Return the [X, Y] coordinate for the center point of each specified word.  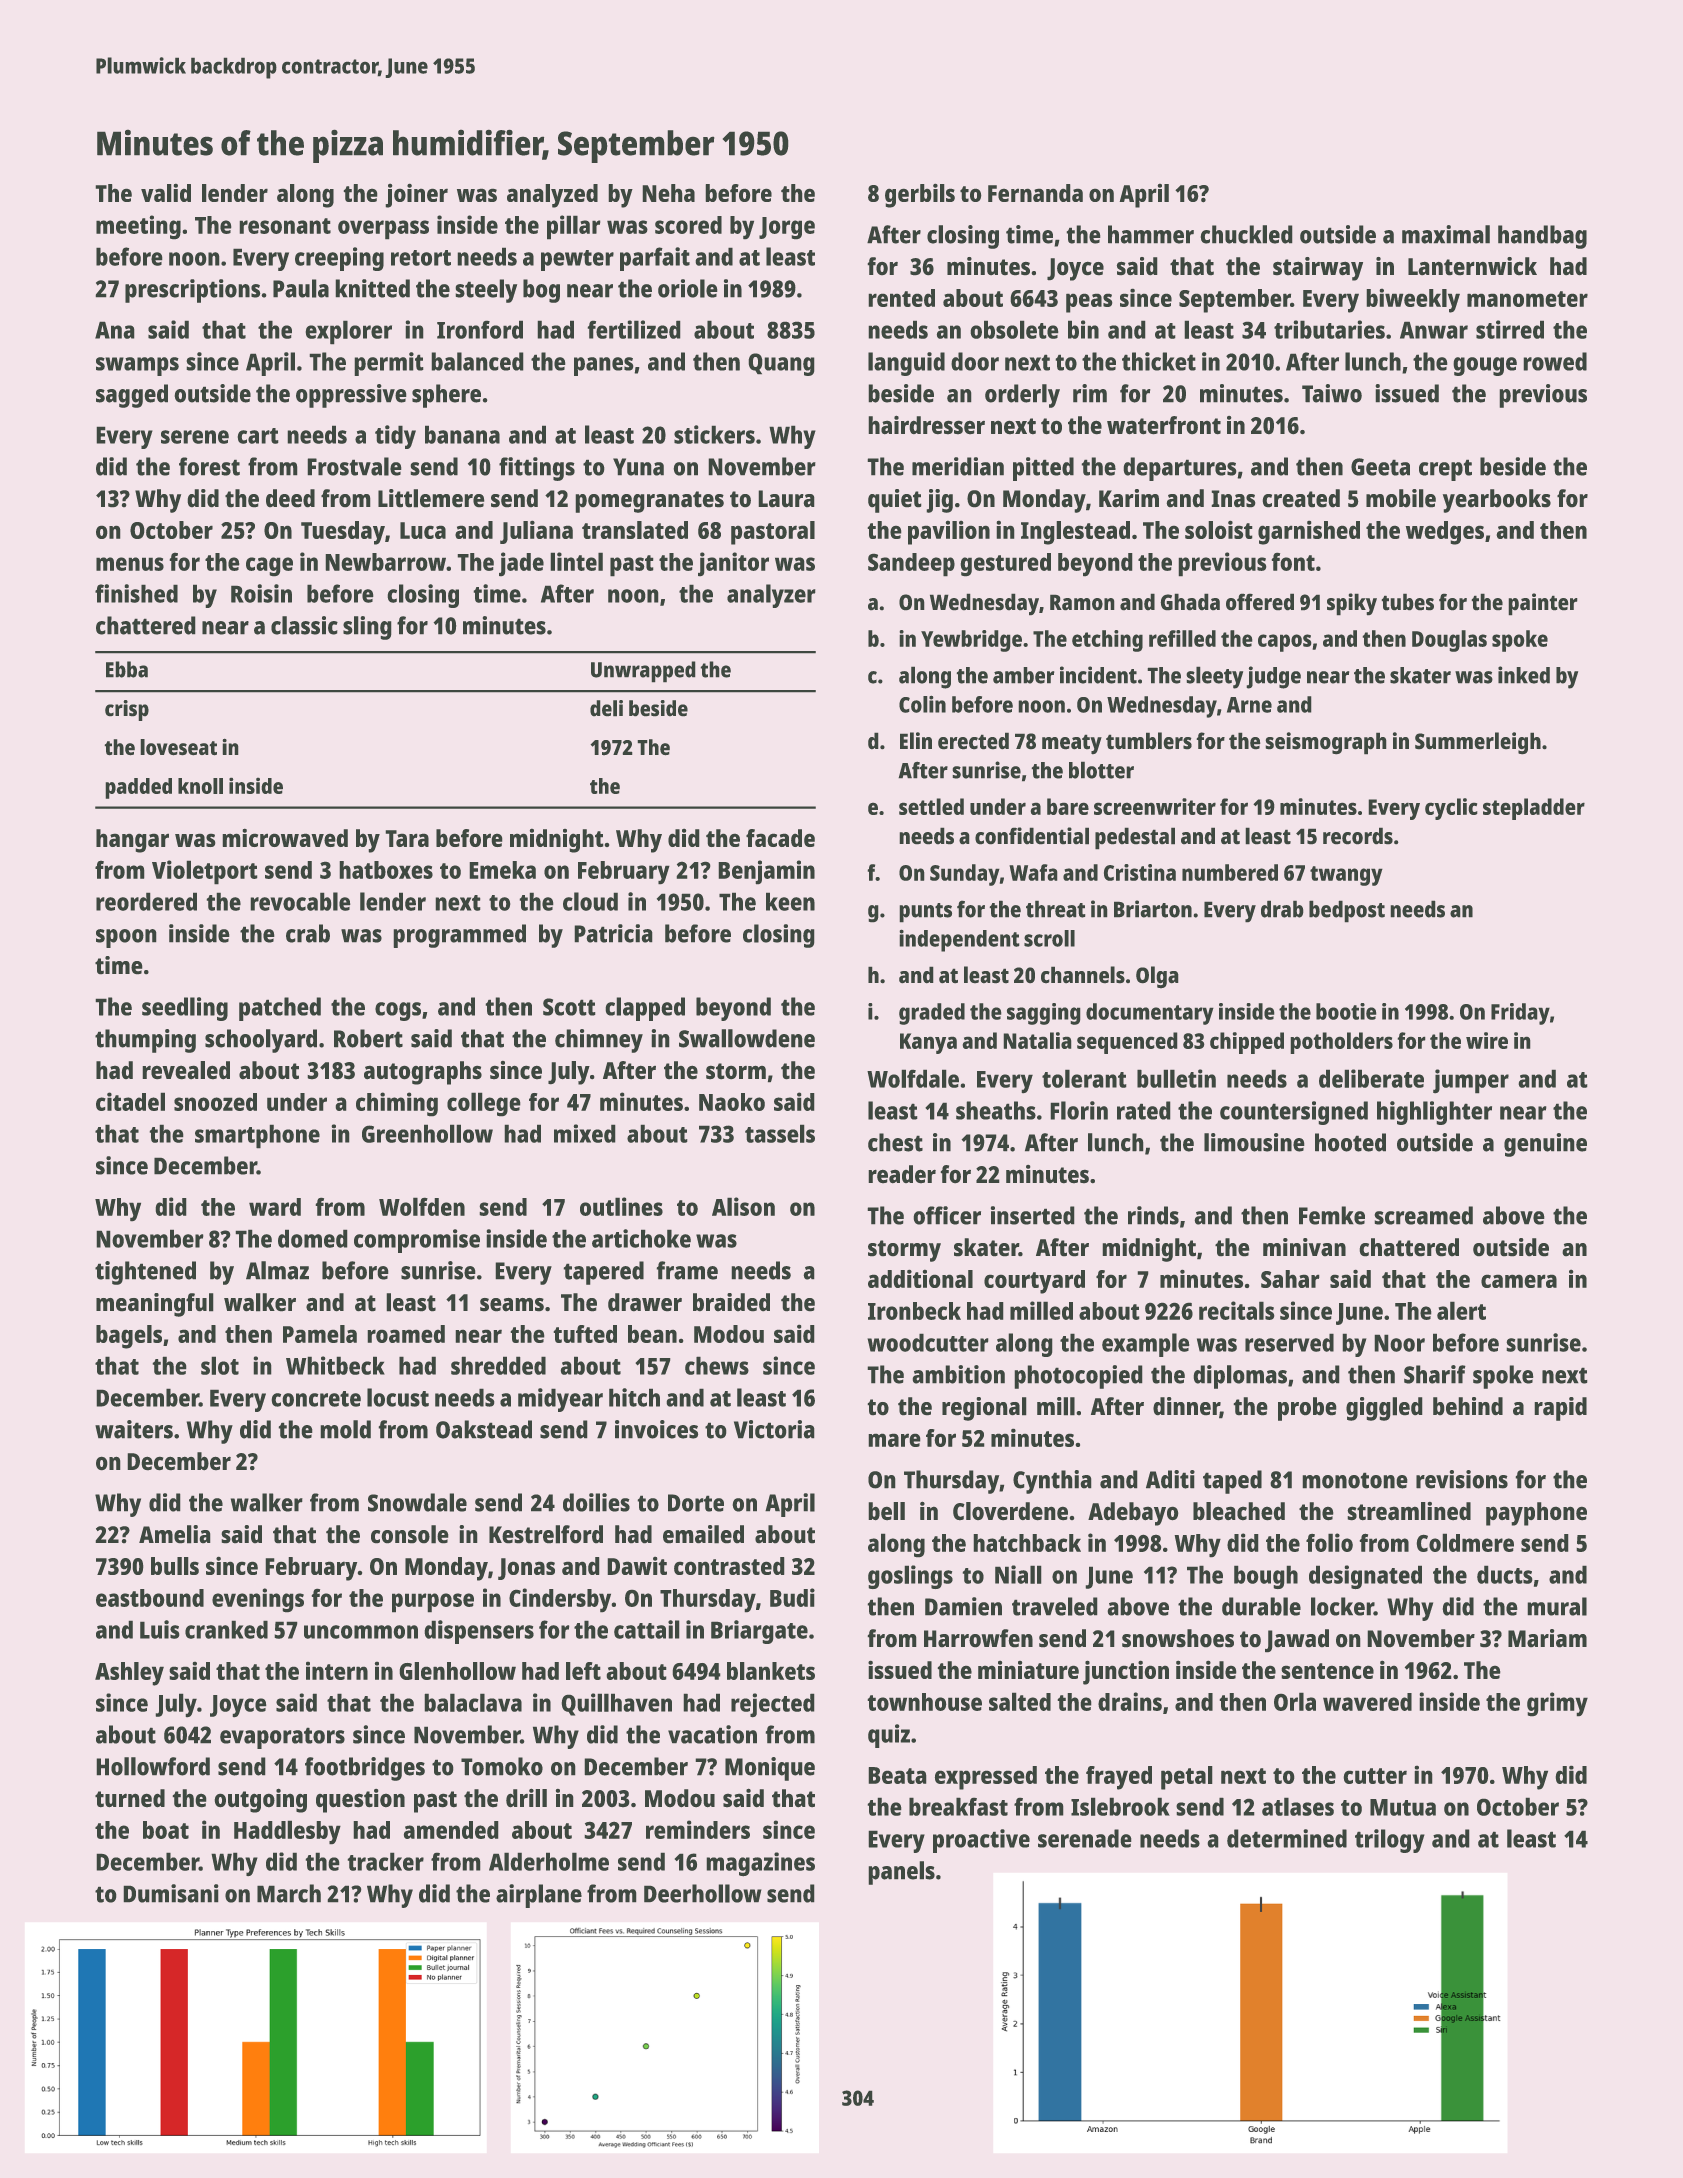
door [975, 361]
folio [1329, 1542]
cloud [590, 901]
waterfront [1164, 425]
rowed [1555, 361]
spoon [126, 938]
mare [894, 1440]
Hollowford [153, 1766]
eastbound [150, 1598]
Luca [423, 530]
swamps [137, 366]
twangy [1346, 876]
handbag [1542, 237]
